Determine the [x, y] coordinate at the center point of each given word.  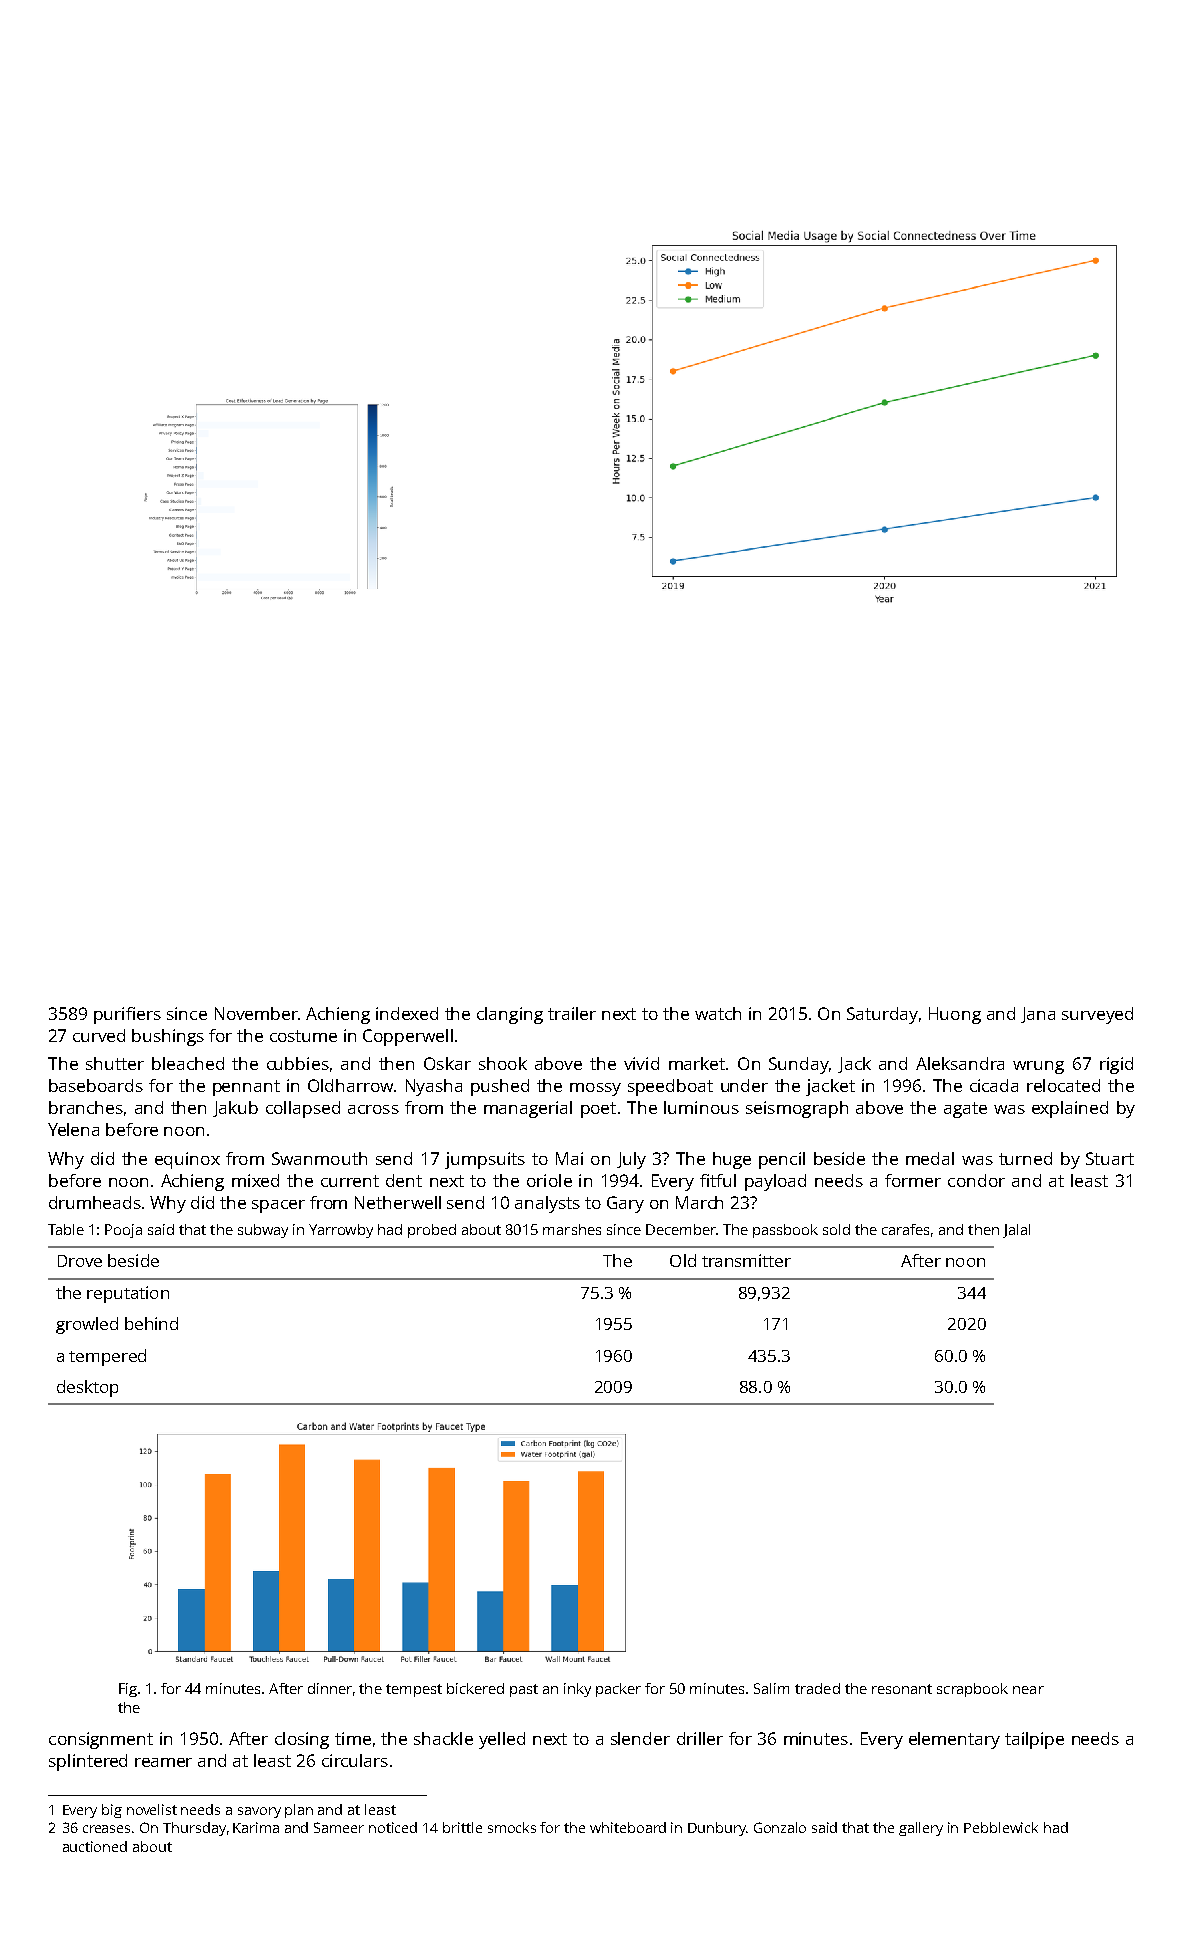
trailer [572, 1013]
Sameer [339, 1827]
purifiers [127, 1015]
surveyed [1097, 1015]
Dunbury [717, 1829]
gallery [921, 1829]
